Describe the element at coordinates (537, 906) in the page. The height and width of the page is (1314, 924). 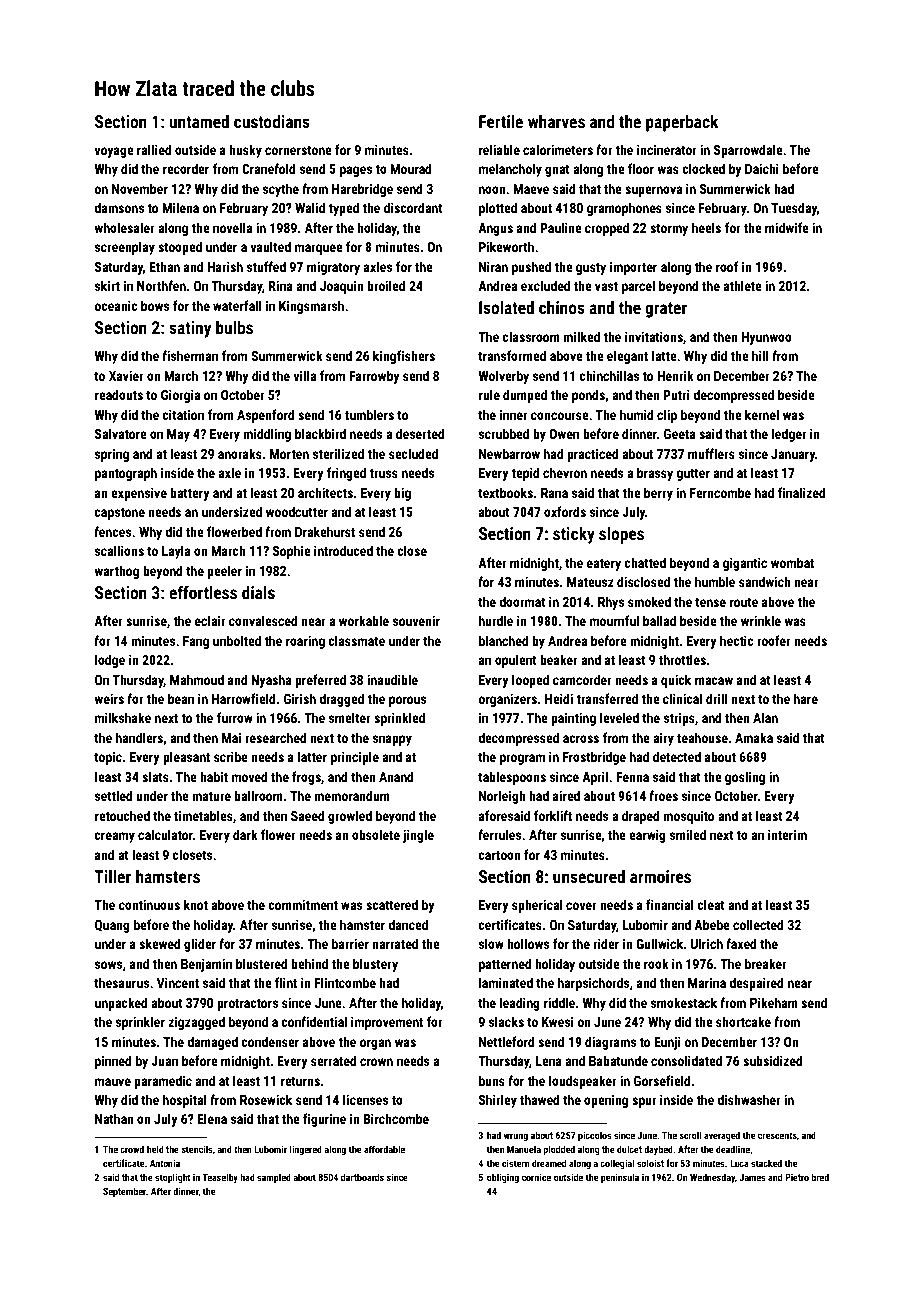
I see `spherical` at that location.
